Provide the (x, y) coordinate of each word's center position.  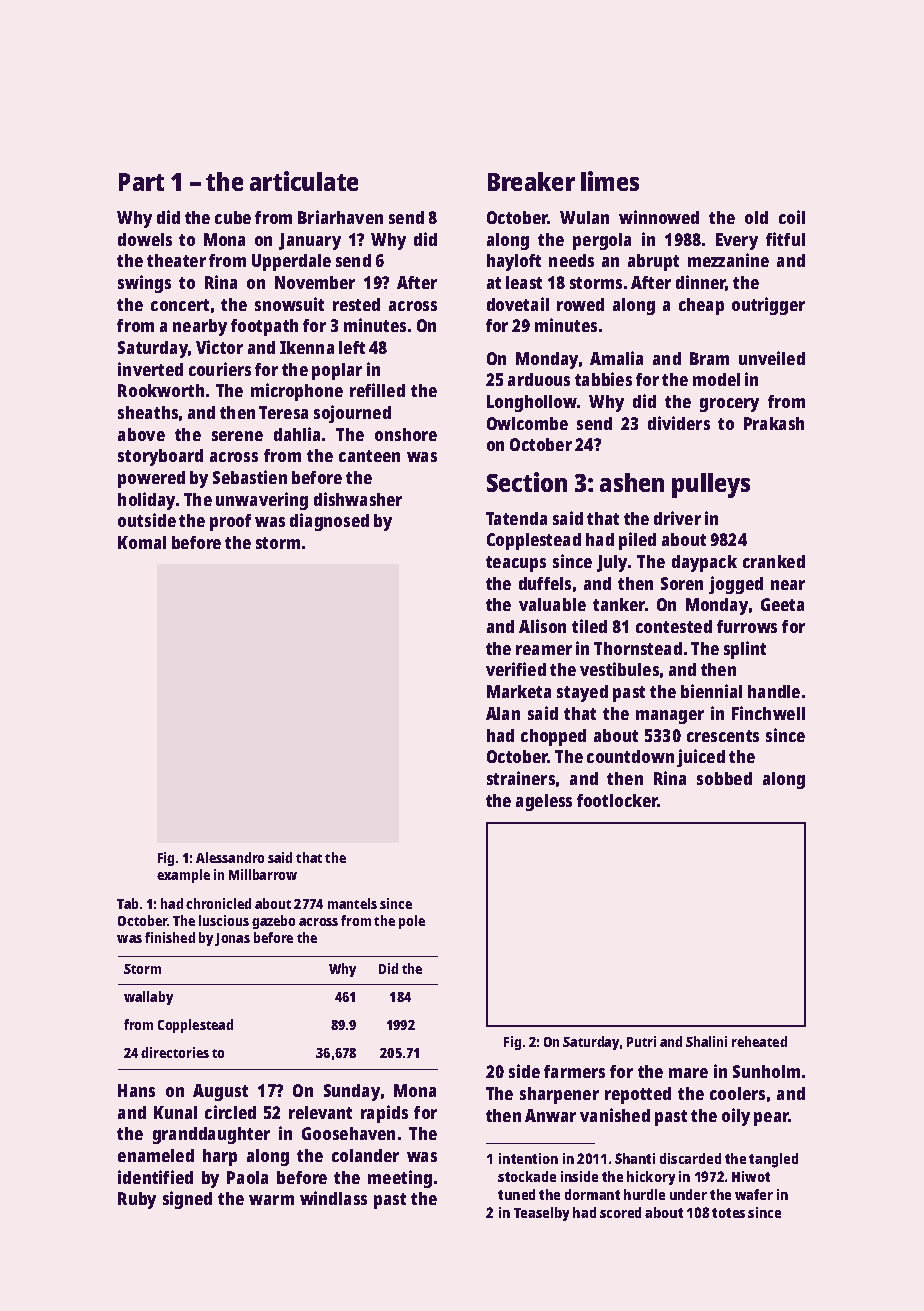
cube (233, 217)
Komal (142, 542)
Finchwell (768, 713)
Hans (136, 1090)
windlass (333, 1198)
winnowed (659, 217)
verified (516, 669)
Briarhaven (340, 217)
